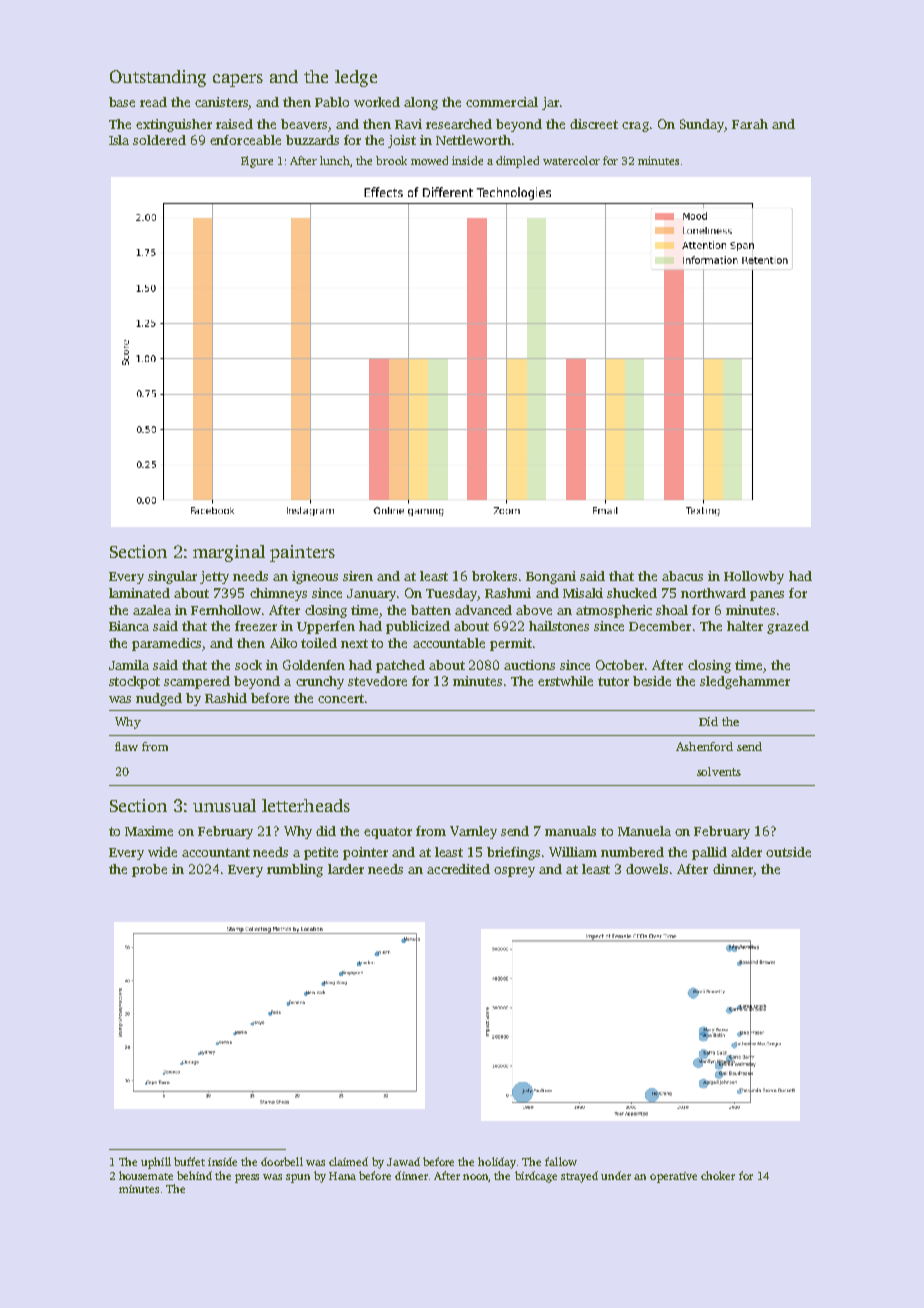 Image resolution: width=924 pixels, height=1308 pixels. I want to click on Farah, so click(750, 124).
